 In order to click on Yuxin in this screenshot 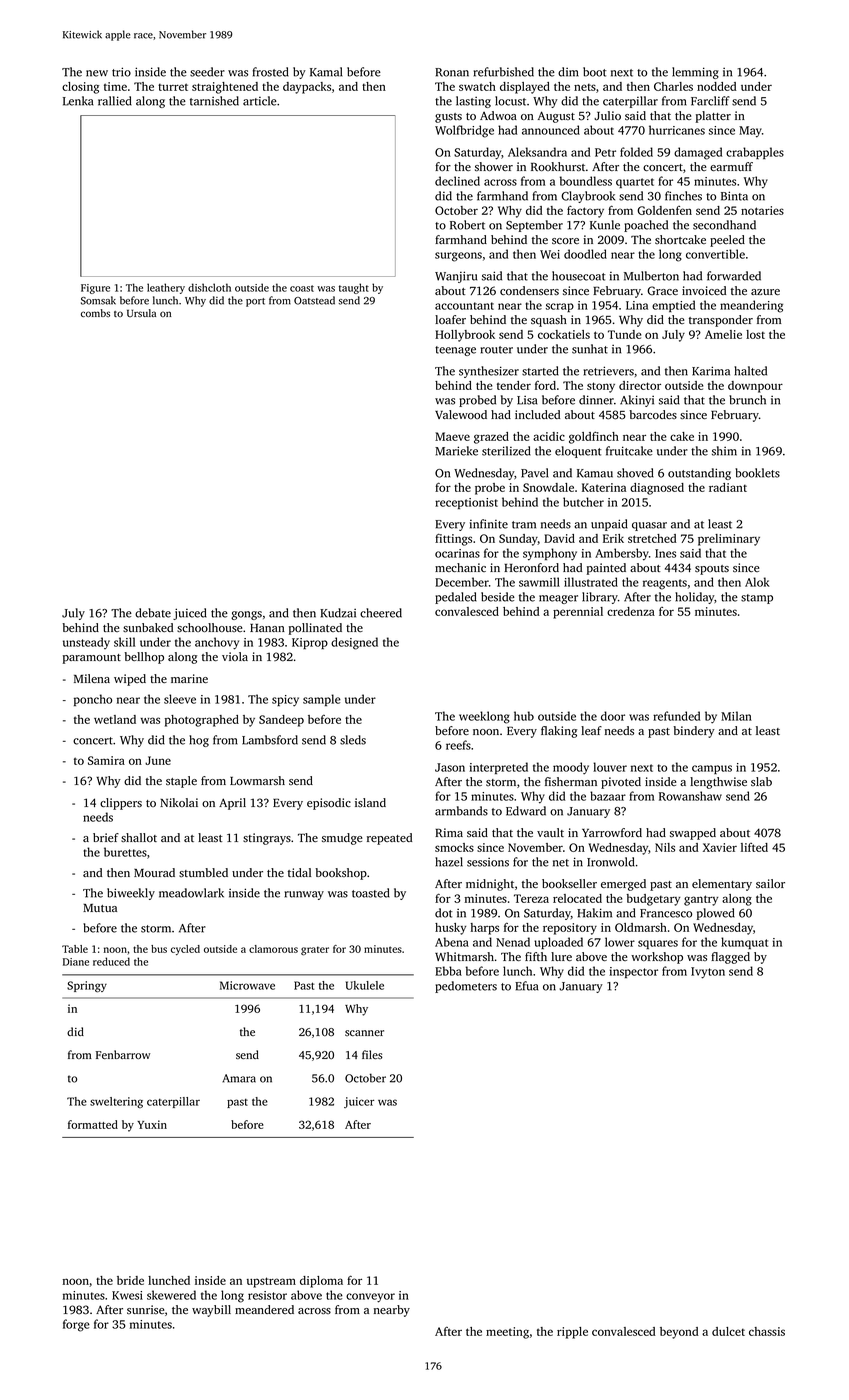, I will do `click(152, 1124)`.
